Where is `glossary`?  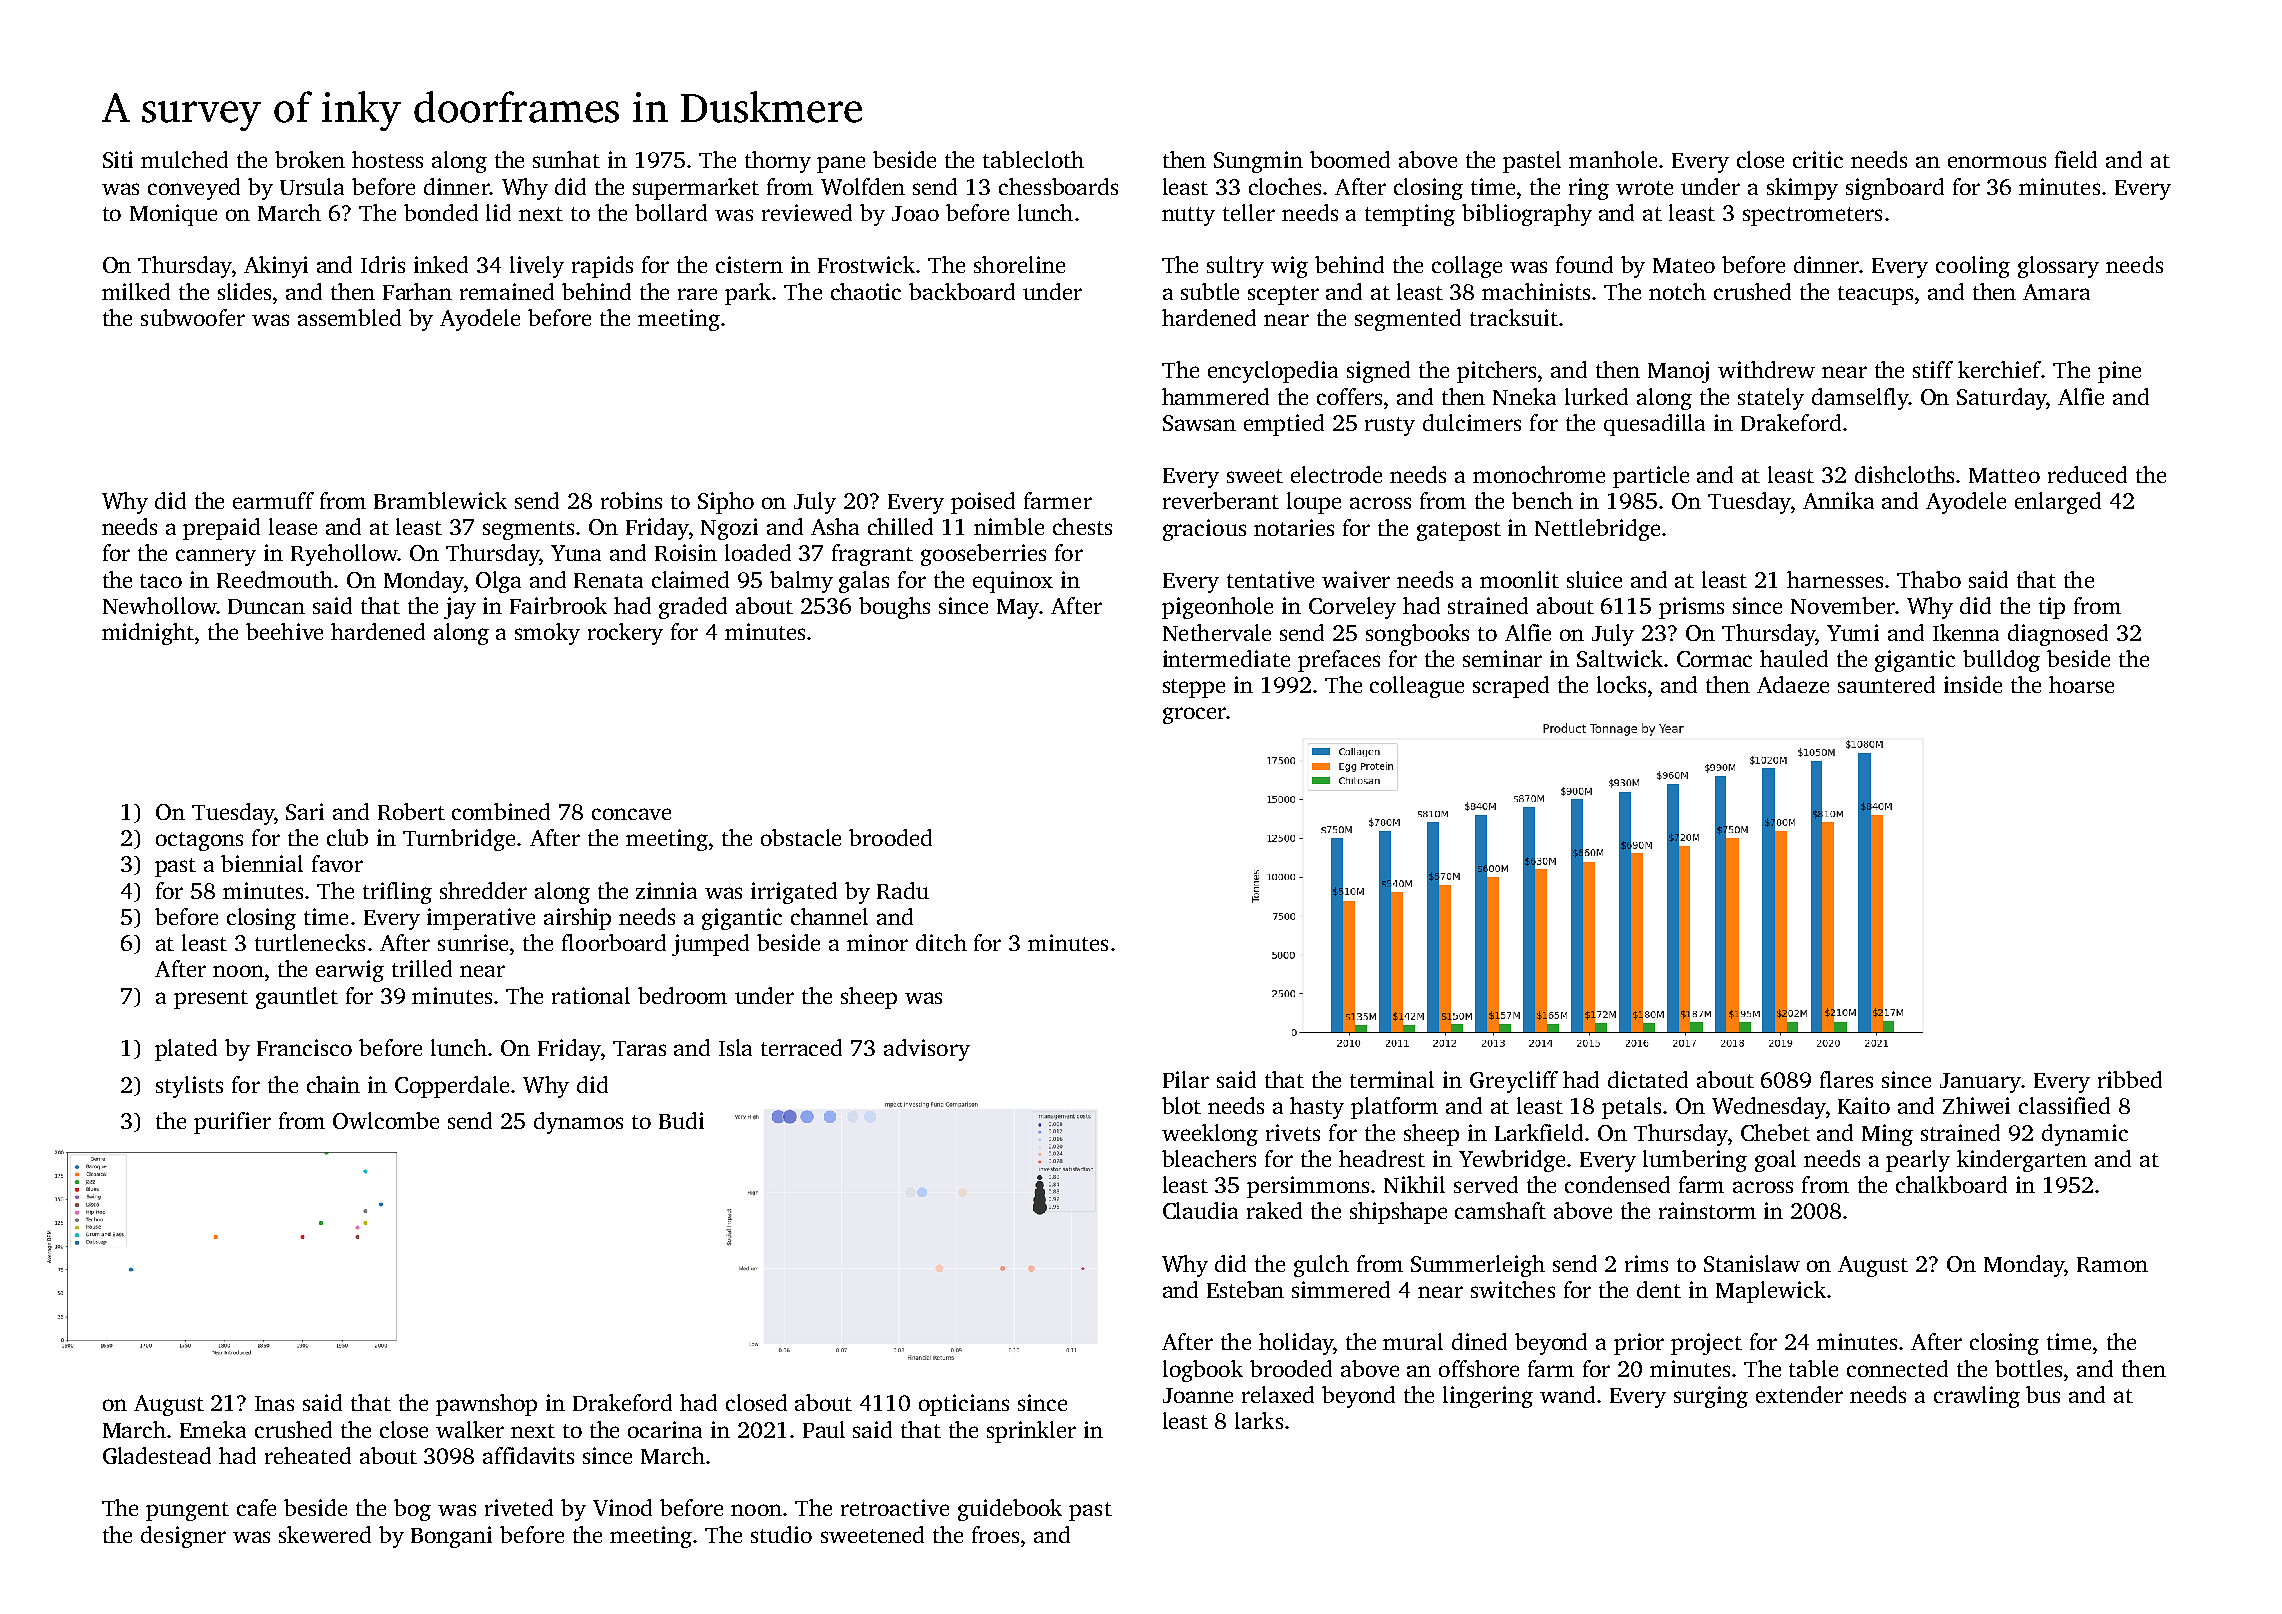
glossary is located at coordinates (2058, 267).
